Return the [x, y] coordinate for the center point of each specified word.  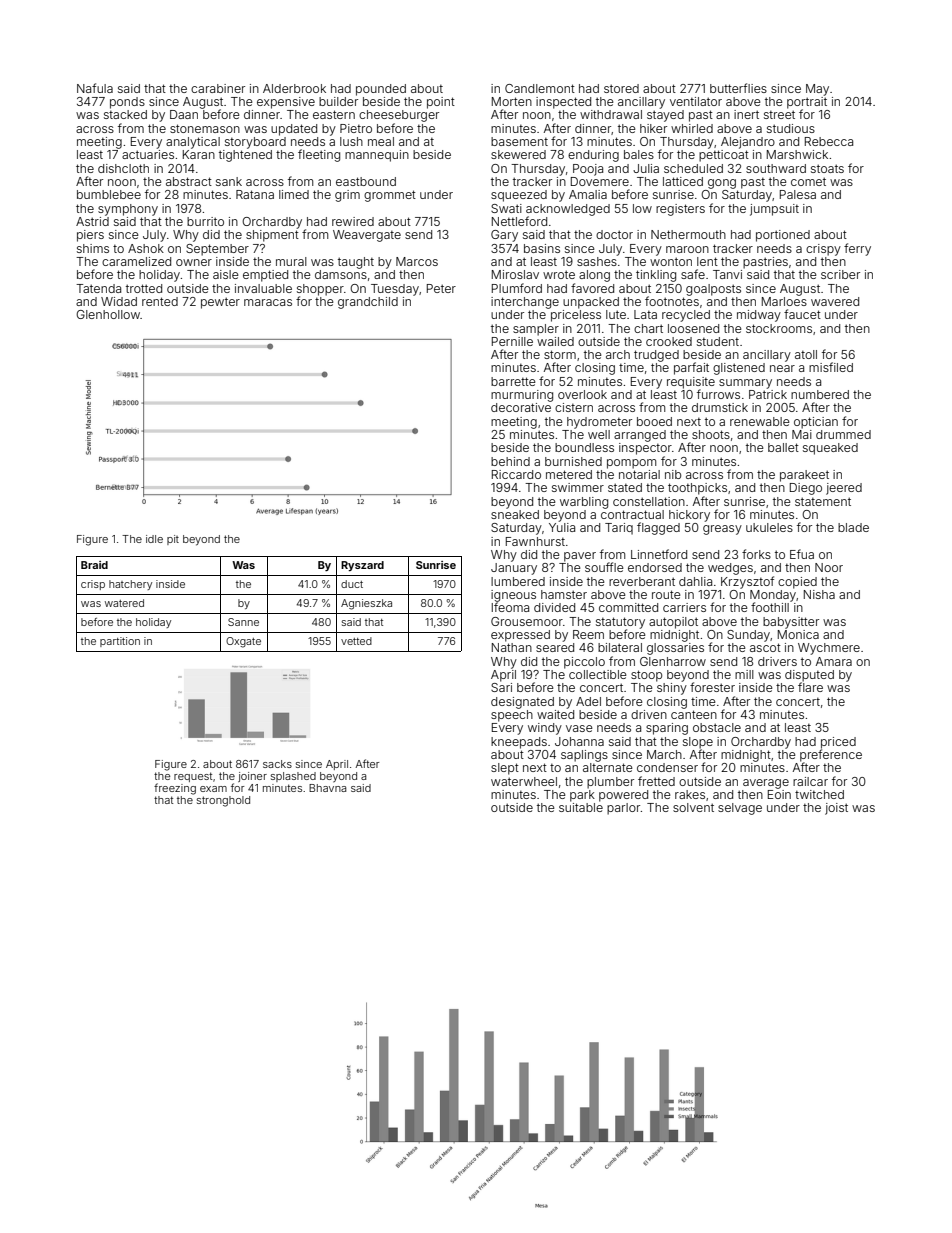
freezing [175, 789]
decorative [521, 407]
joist [836, 809]
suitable [581, 807]
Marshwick [797, 154]
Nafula [95, 88]
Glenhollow [108, 314]
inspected [563, 103]
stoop [646, 676]
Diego [806, 489]
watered [124, 603]
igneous [513, 596]
